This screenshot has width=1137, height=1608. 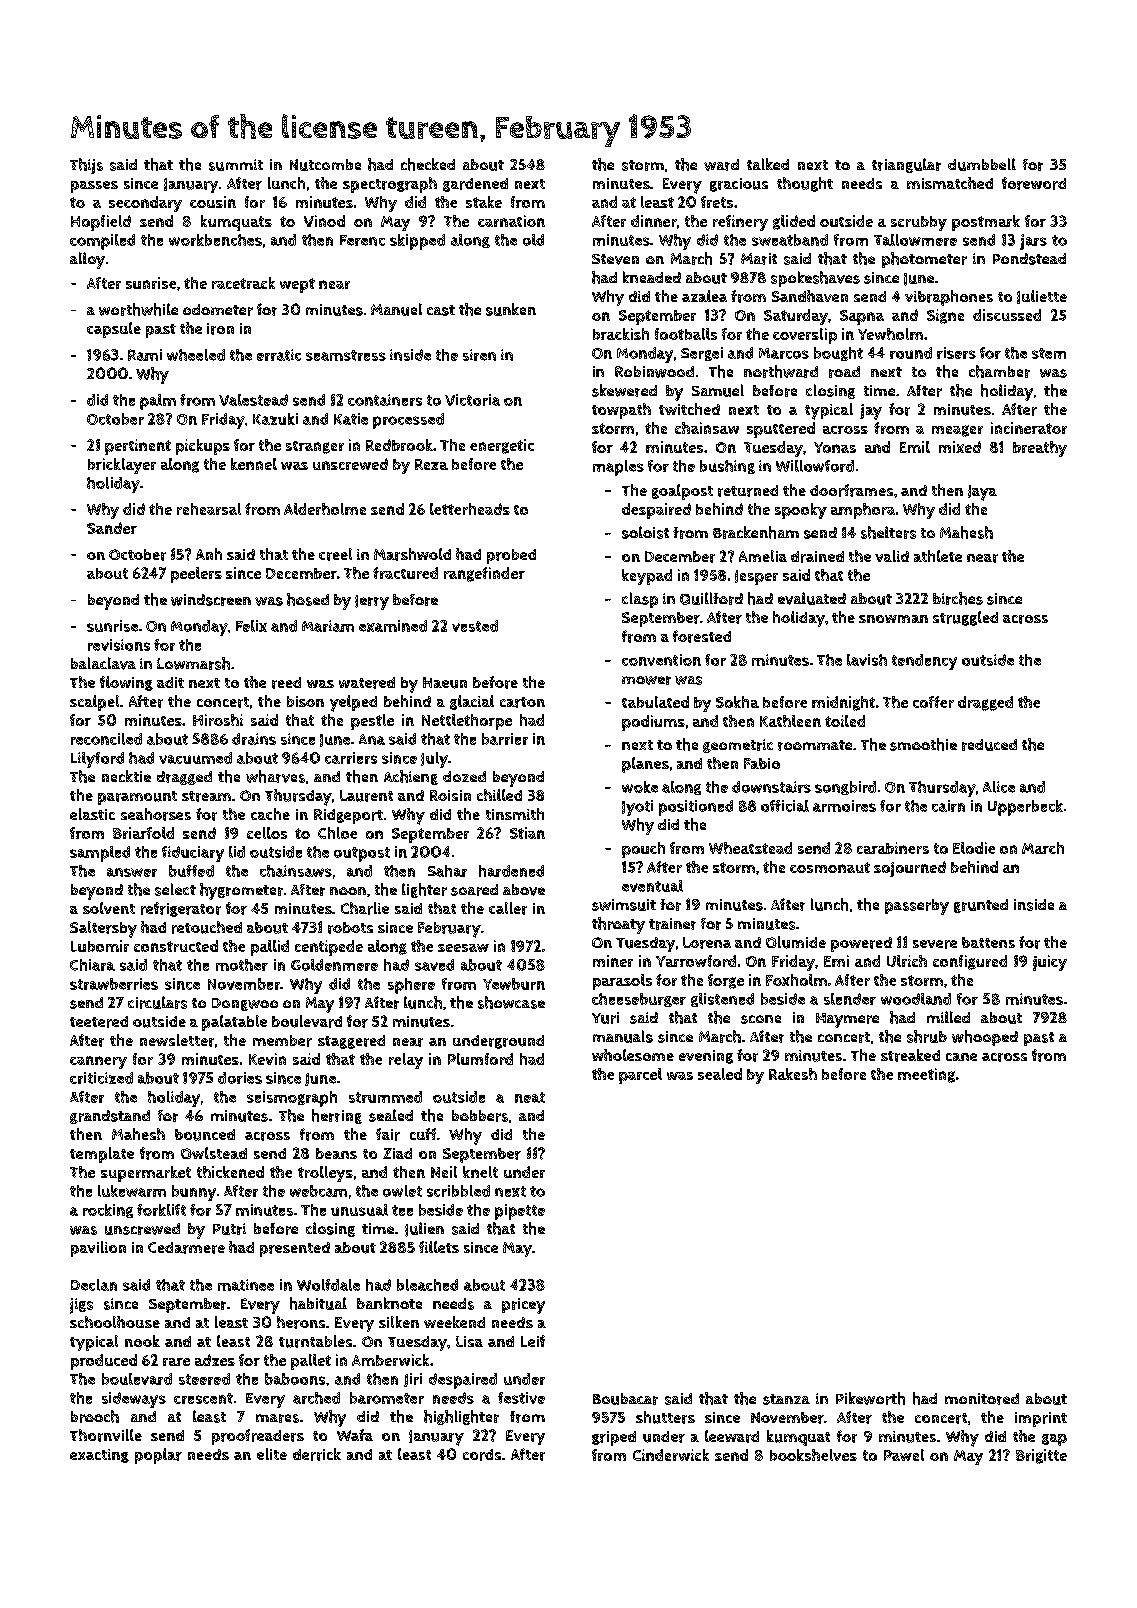 I want to click on gardened, so click(x=475, y=185).
